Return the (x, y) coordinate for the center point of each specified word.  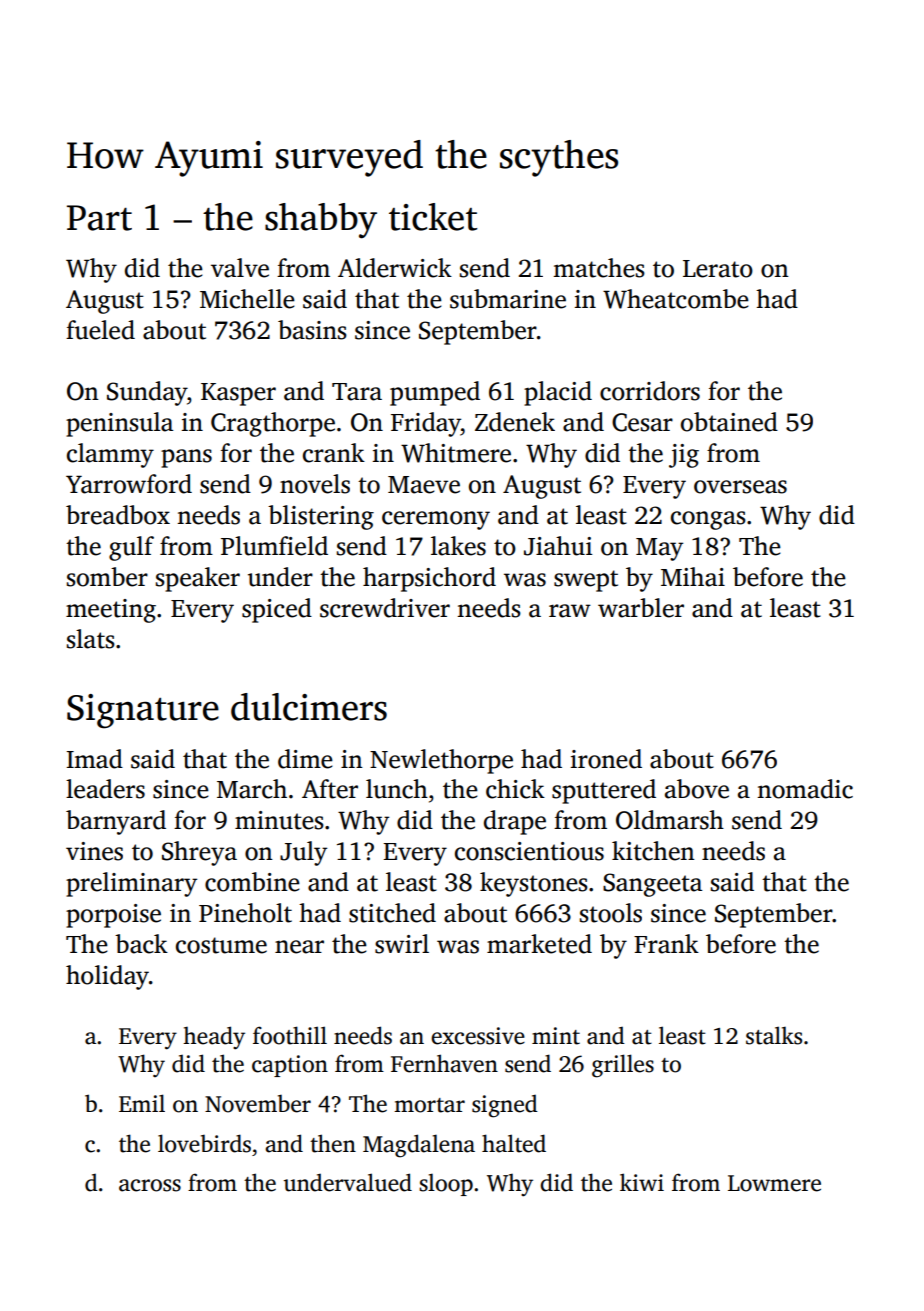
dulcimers (309, 707)
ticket (433, 217)
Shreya (199, 853)
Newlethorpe (441, 761)
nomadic (805, 789)
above (697, 789)
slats (91, 639)
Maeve (424, 485)
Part (99, 218)
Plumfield (274, 546)
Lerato (718, 269)
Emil (142, 1103)
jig (684, 456)
